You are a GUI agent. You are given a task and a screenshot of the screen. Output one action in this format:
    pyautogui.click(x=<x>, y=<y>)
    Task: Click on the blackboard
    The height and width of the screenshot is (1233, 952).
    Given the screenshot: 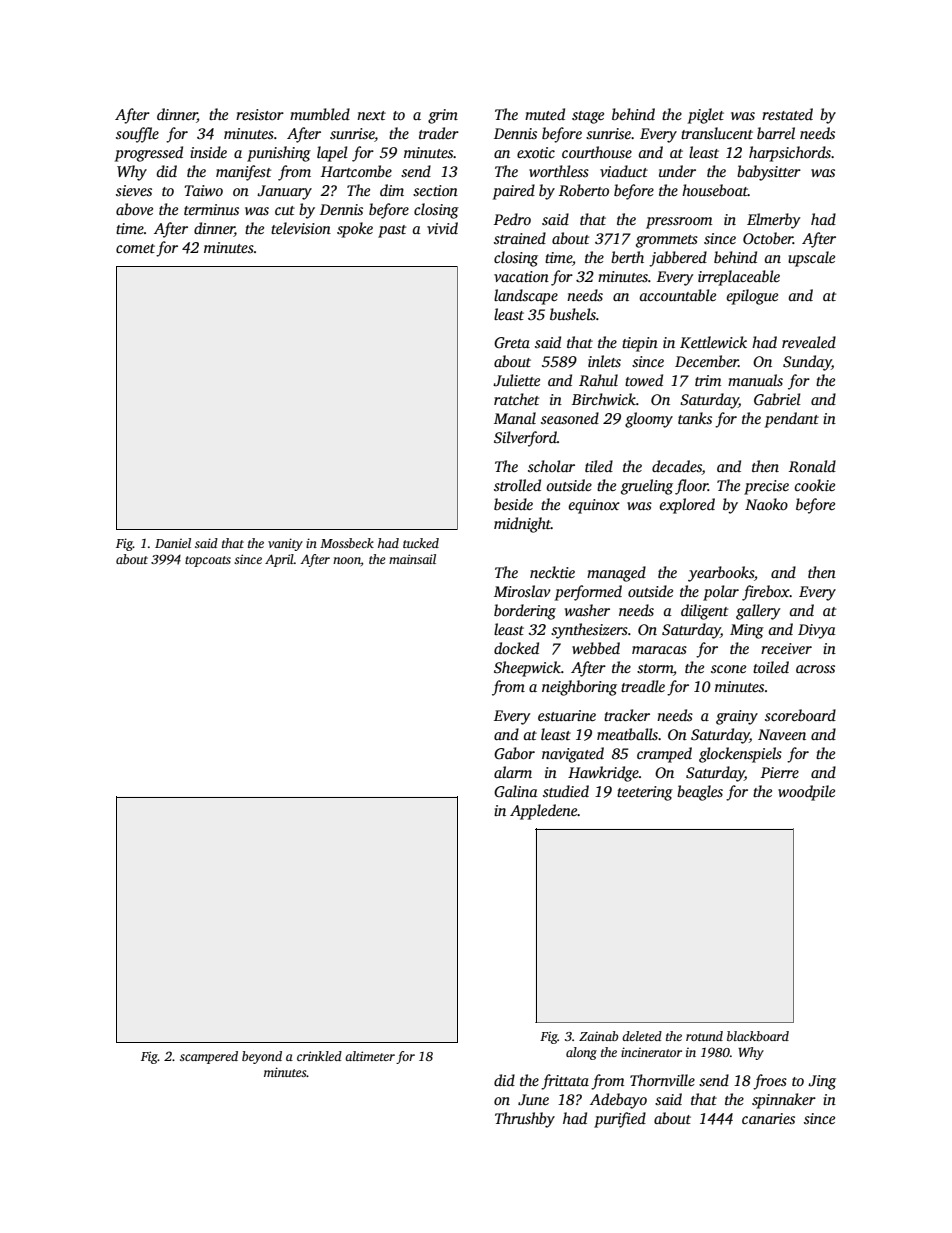 What is the action you would take?
    pyautogui.click(x=758, y=1036)
